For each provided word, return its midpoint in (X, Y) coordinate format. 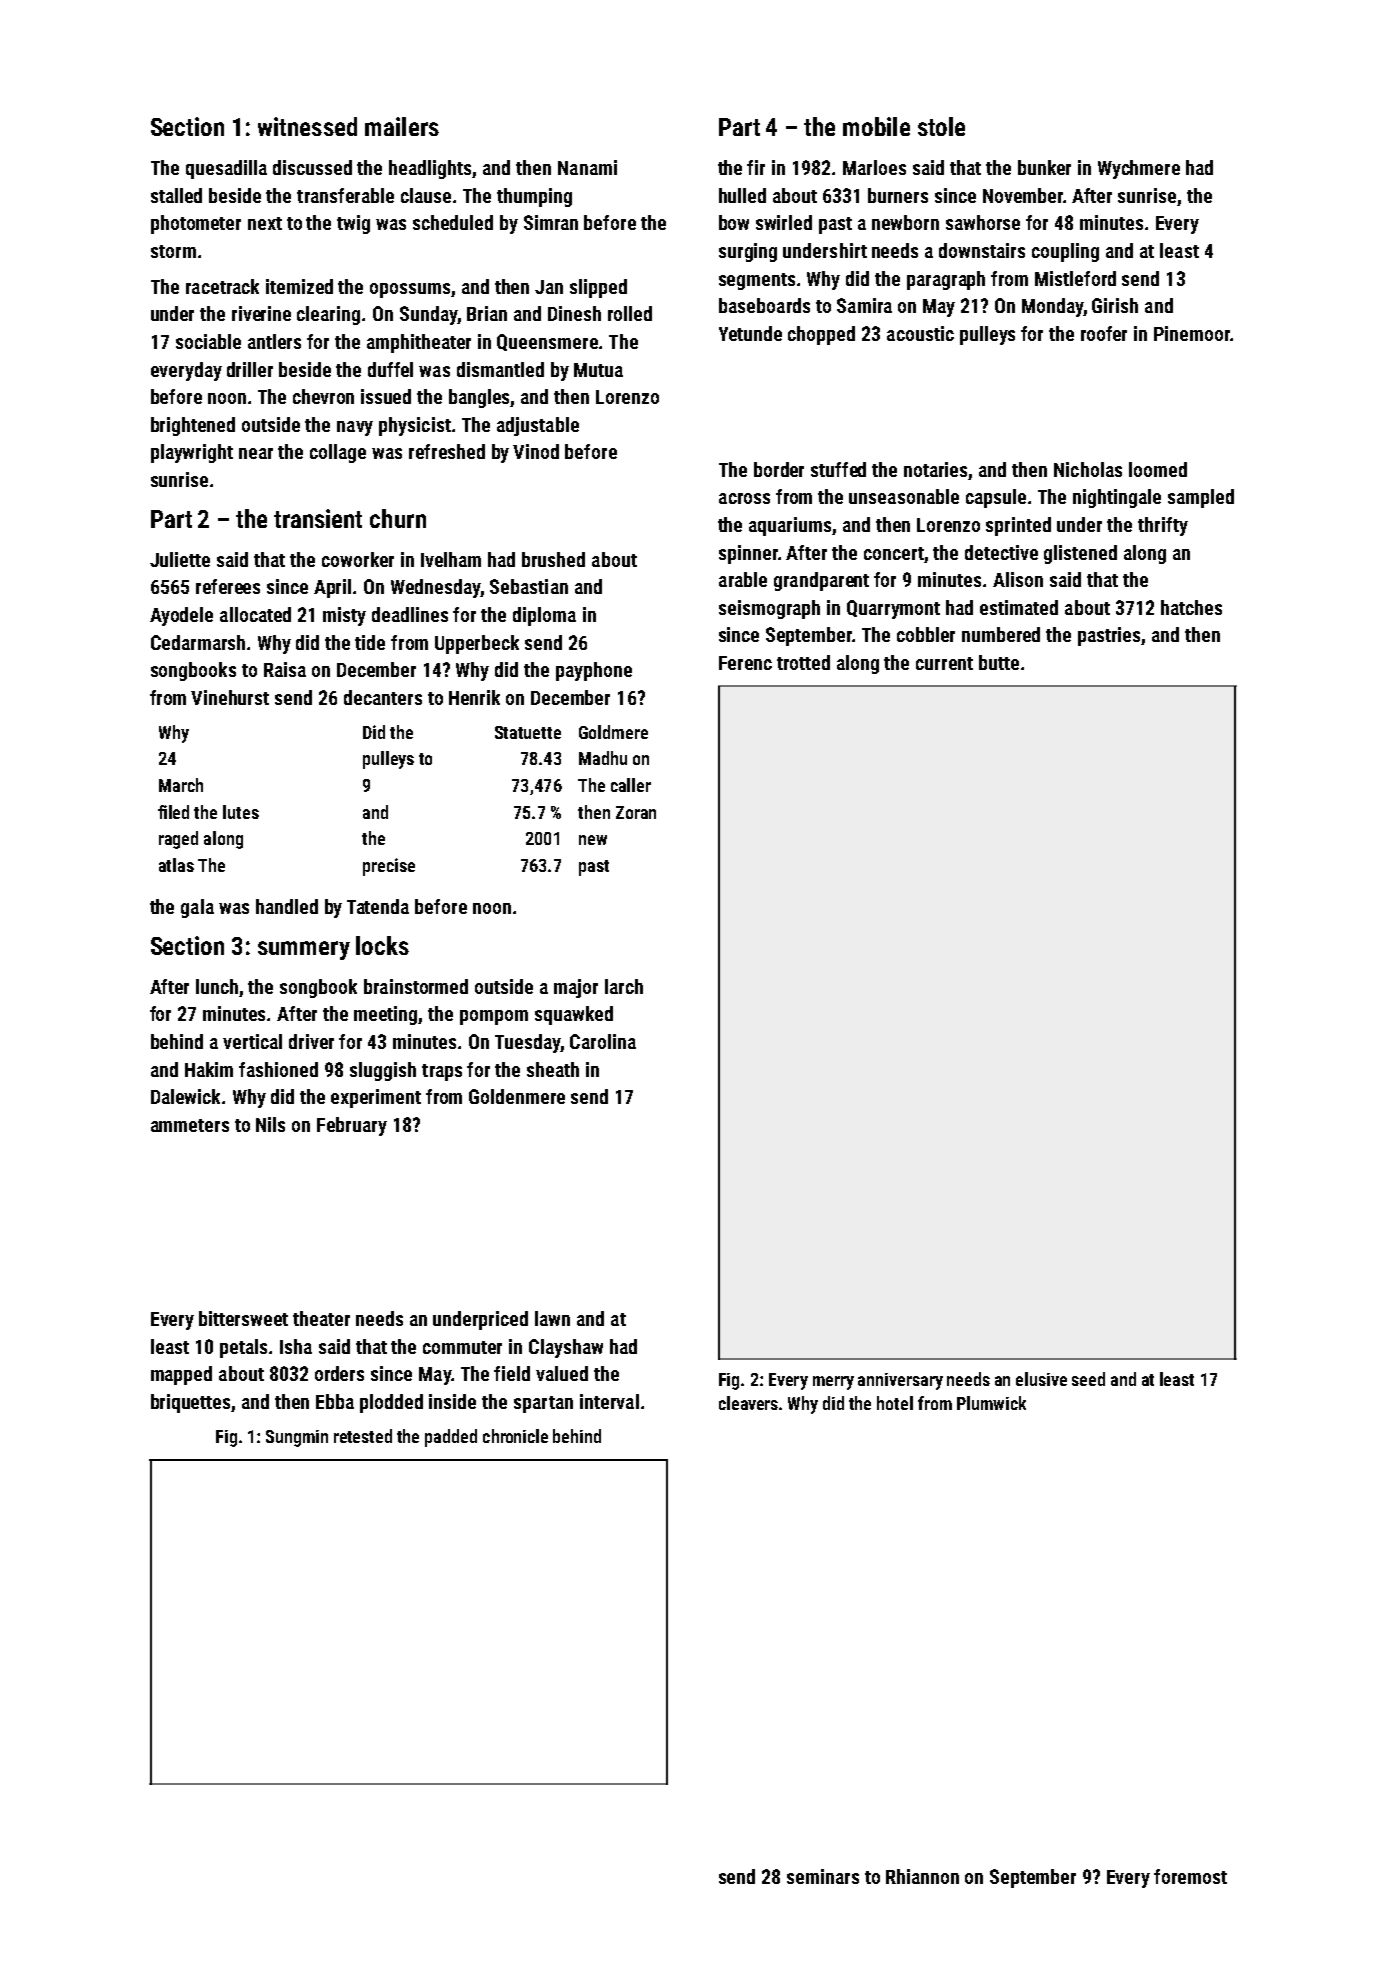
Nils (270, 1124)
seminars (823, 1876)
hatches (1191, 607)
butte (999, 662)
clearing (328, 315)
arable (743, 579)
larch (624, 986)
